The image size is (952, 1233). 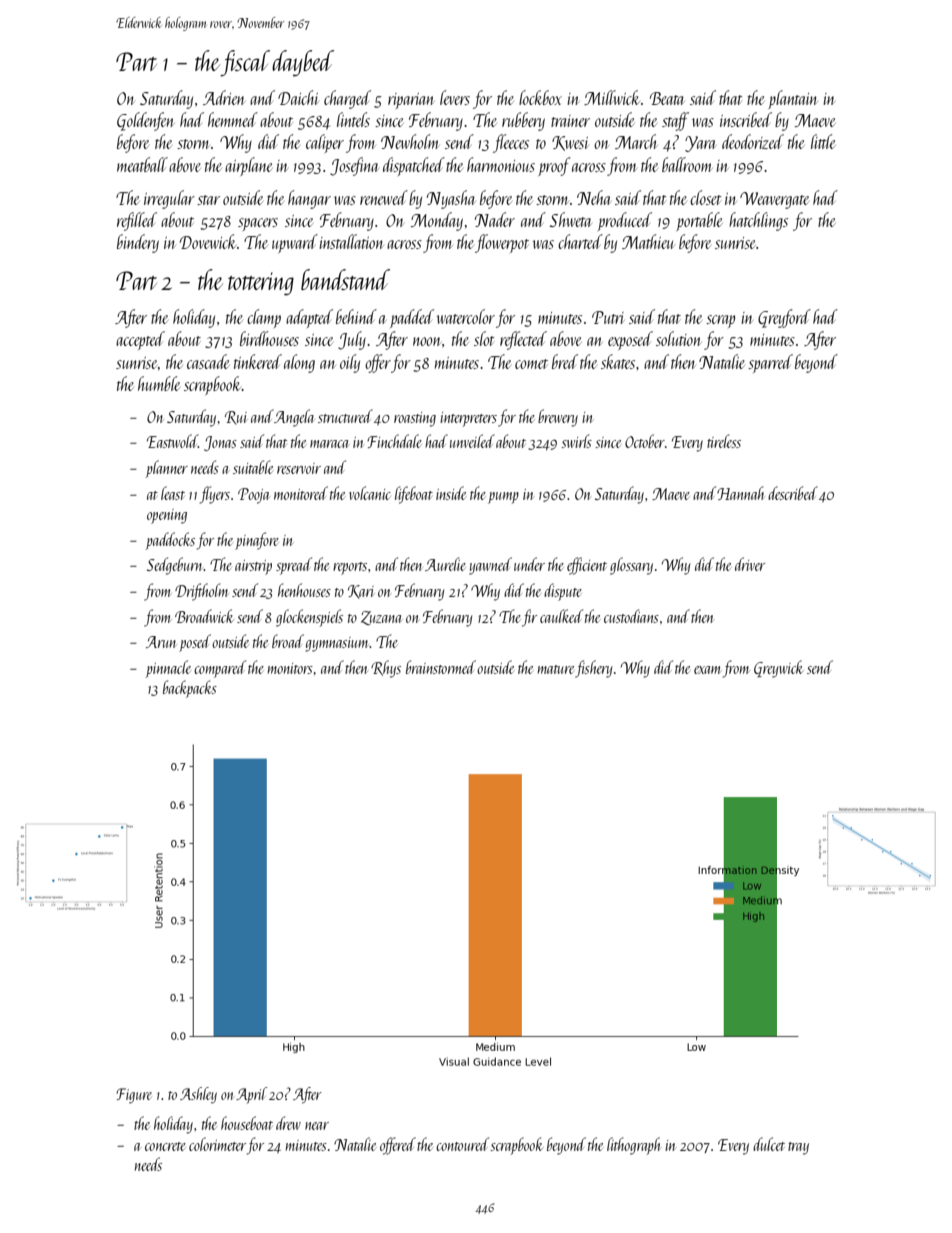 I want to click on pinafore, so click(x=257, y=541).
